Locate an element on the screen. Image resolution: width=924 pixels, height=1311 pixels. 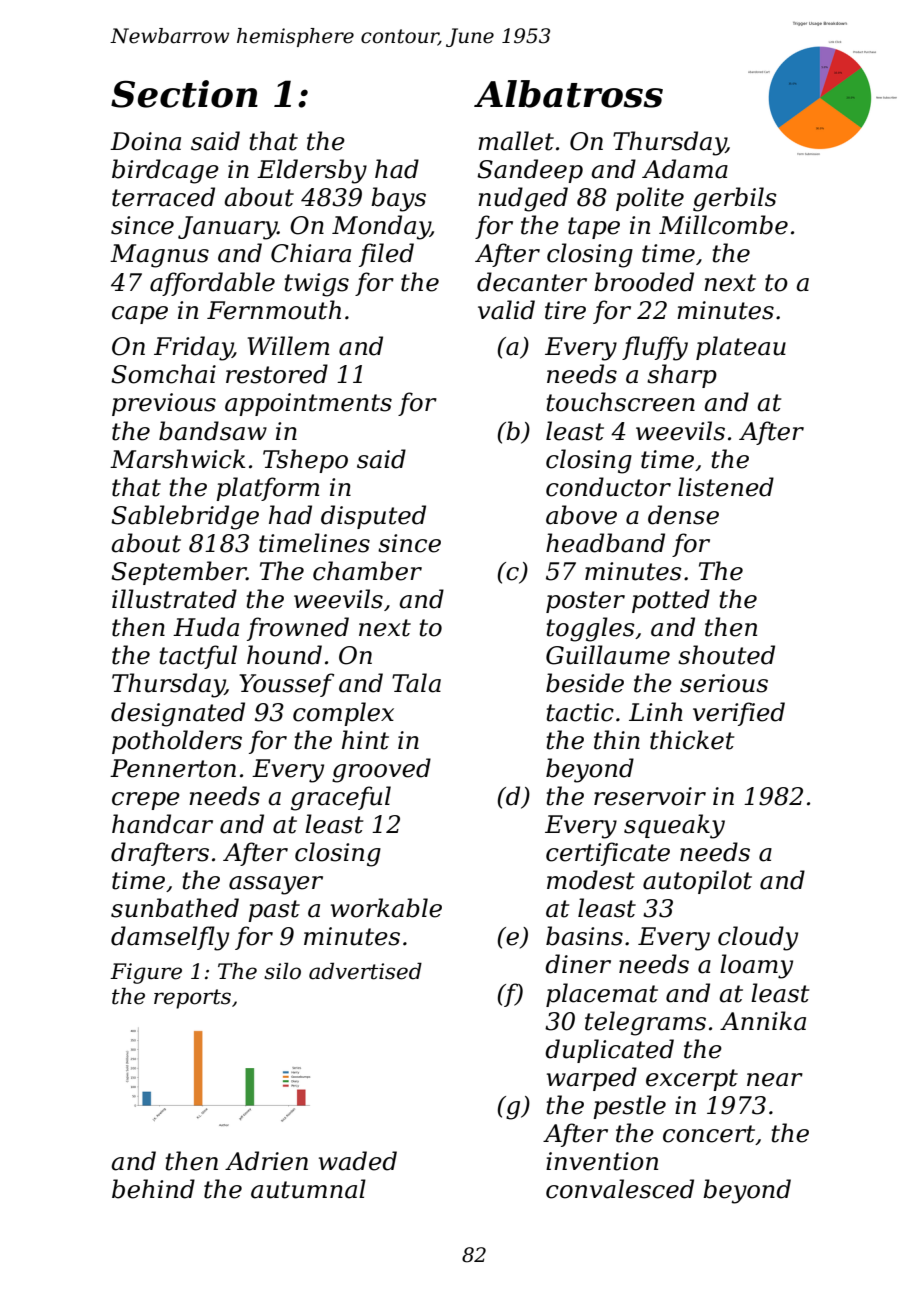
Albatross is located at coordinates (568, 94).
